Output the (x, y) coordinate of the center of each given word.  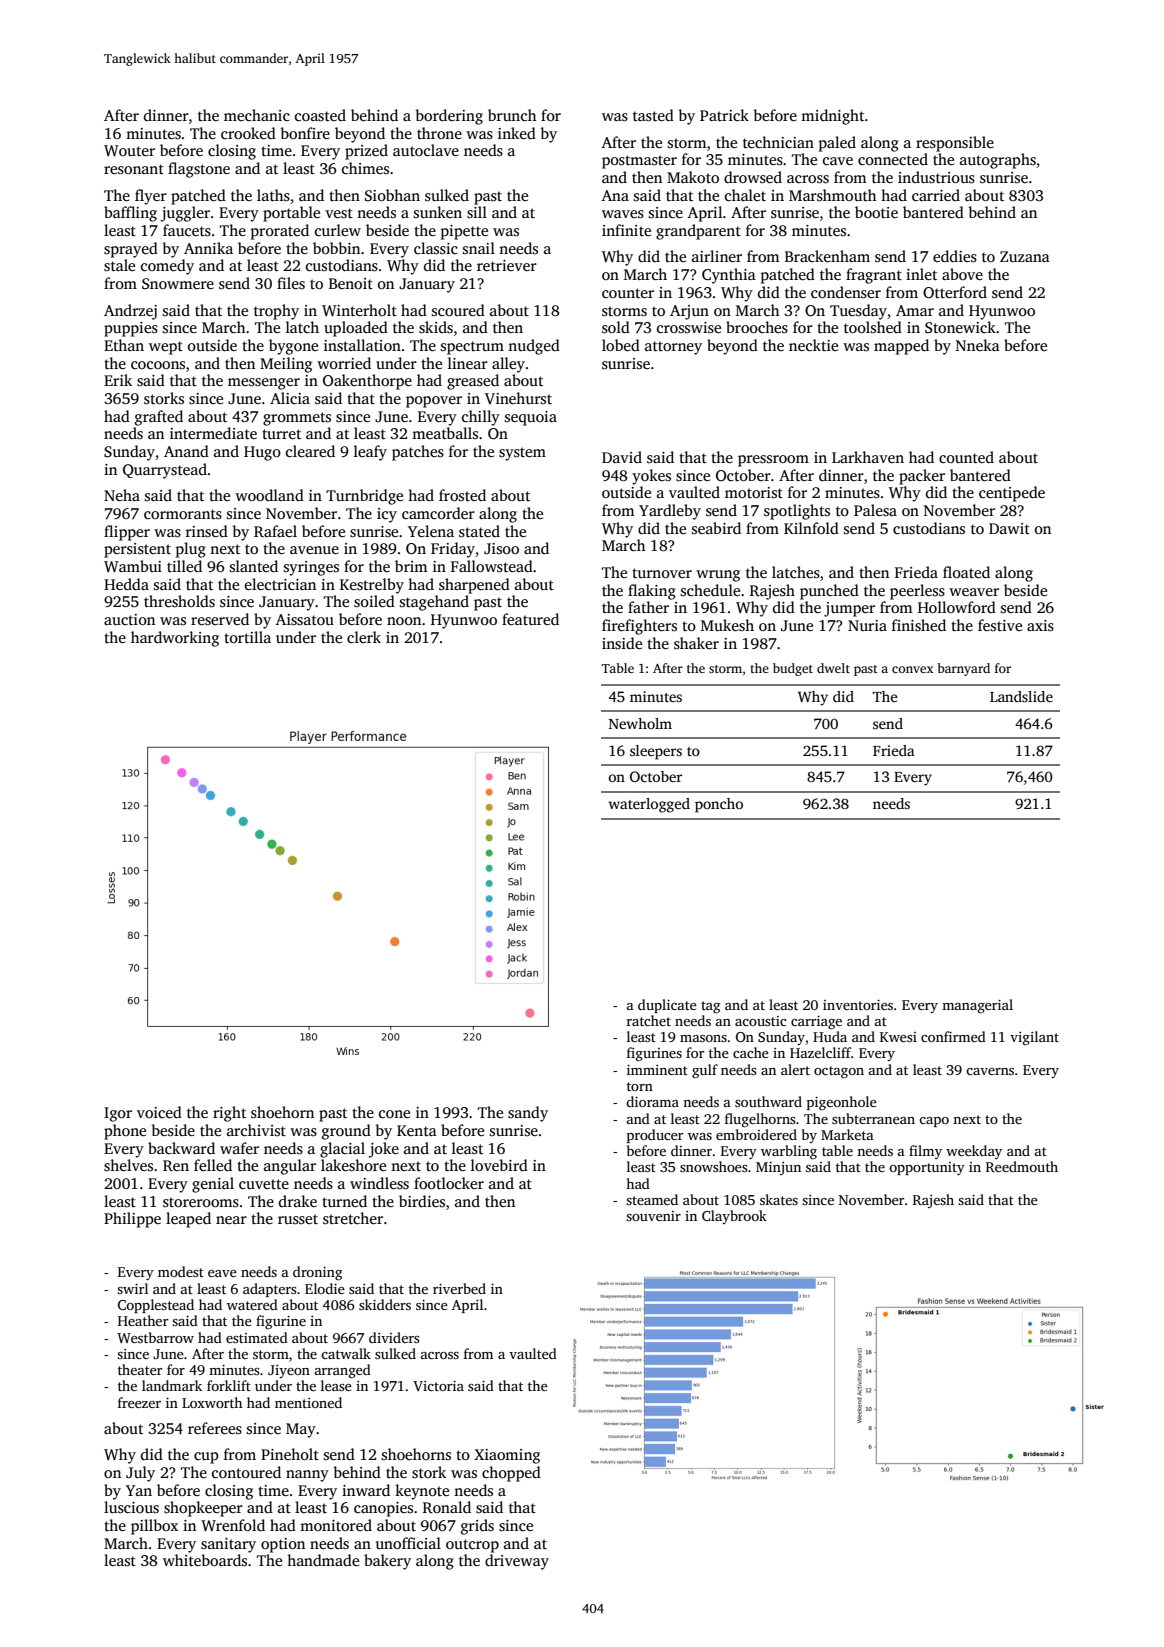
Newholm (640, 723)
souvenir (653, 1216)
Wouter (129, 150)
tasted (653, 115)
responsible (955, 144)
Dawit (1009, 528)
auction (129, 619)
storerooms (201, 1202)
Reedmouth (1022, 1166)
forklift (229, 1385)
